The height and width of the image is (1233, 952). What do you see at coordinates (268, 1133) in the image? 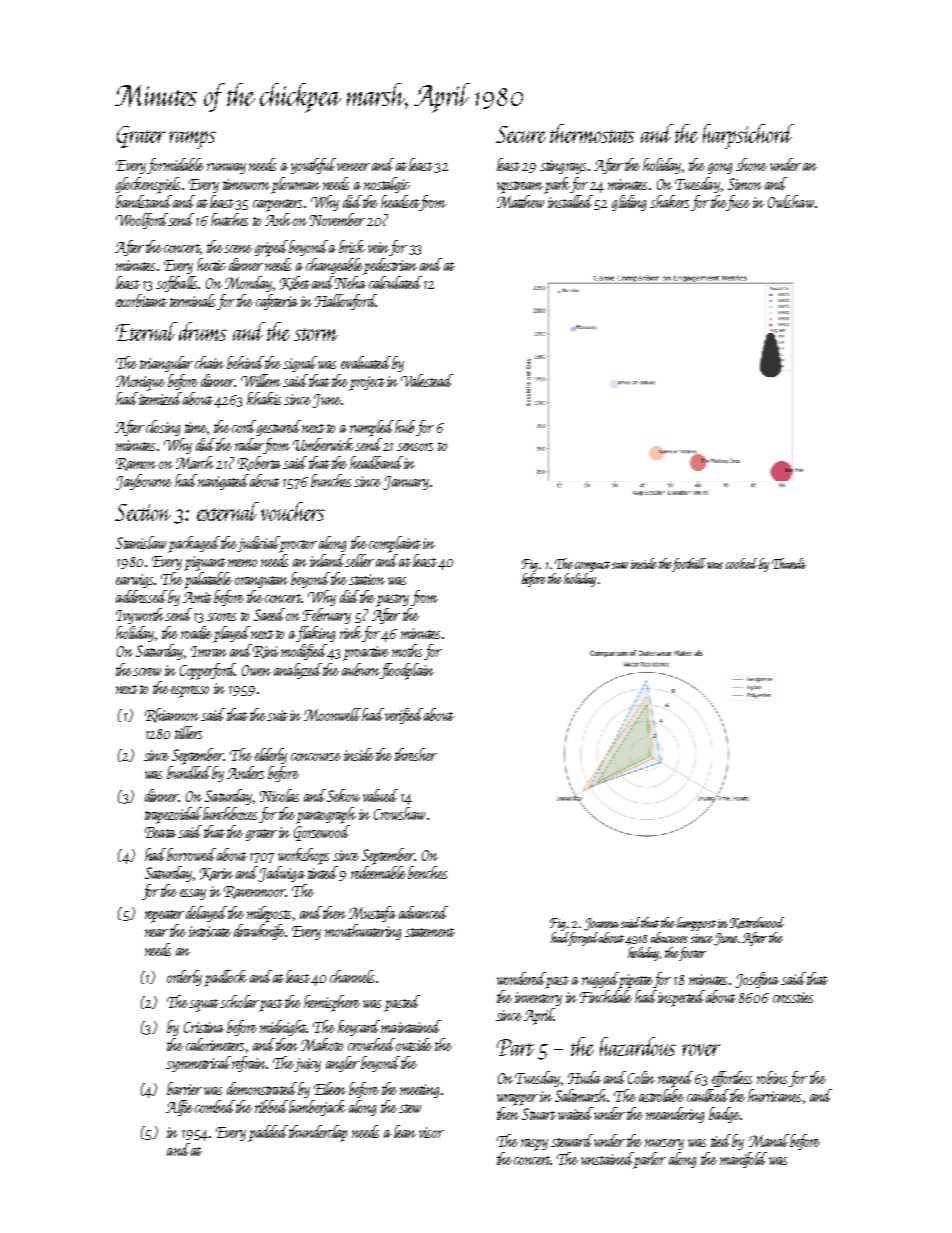
I see `padded` at bounding box center [268, 1133].
